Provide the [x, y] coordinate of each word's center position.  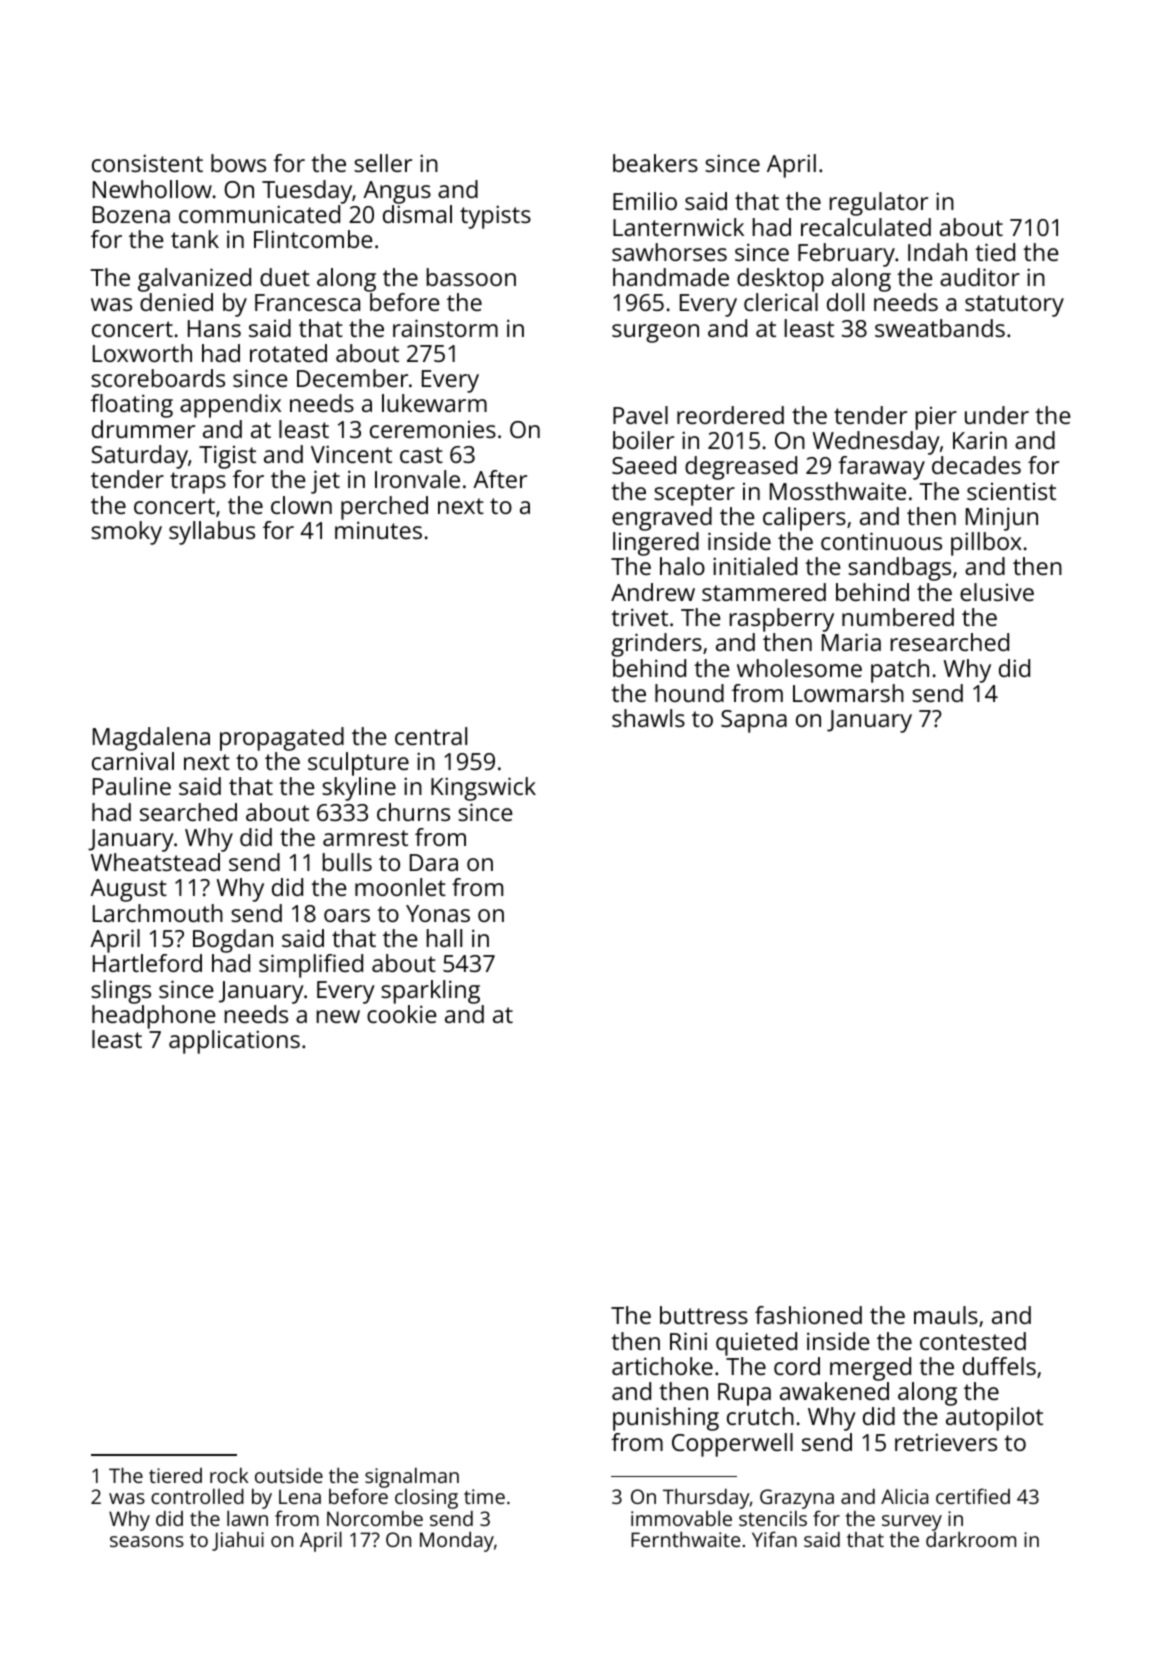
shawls [648, 718]
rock [229, 1475]
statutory [1014, 306]
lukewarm [434, 403]
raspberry [782, 620]
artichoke [662, 1366]
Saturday [139, 457]
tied [995, 252]
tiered [175, 1475]
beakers [655, 163]
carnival [133, 761]
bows [238, 163]
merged [870, 1369]
